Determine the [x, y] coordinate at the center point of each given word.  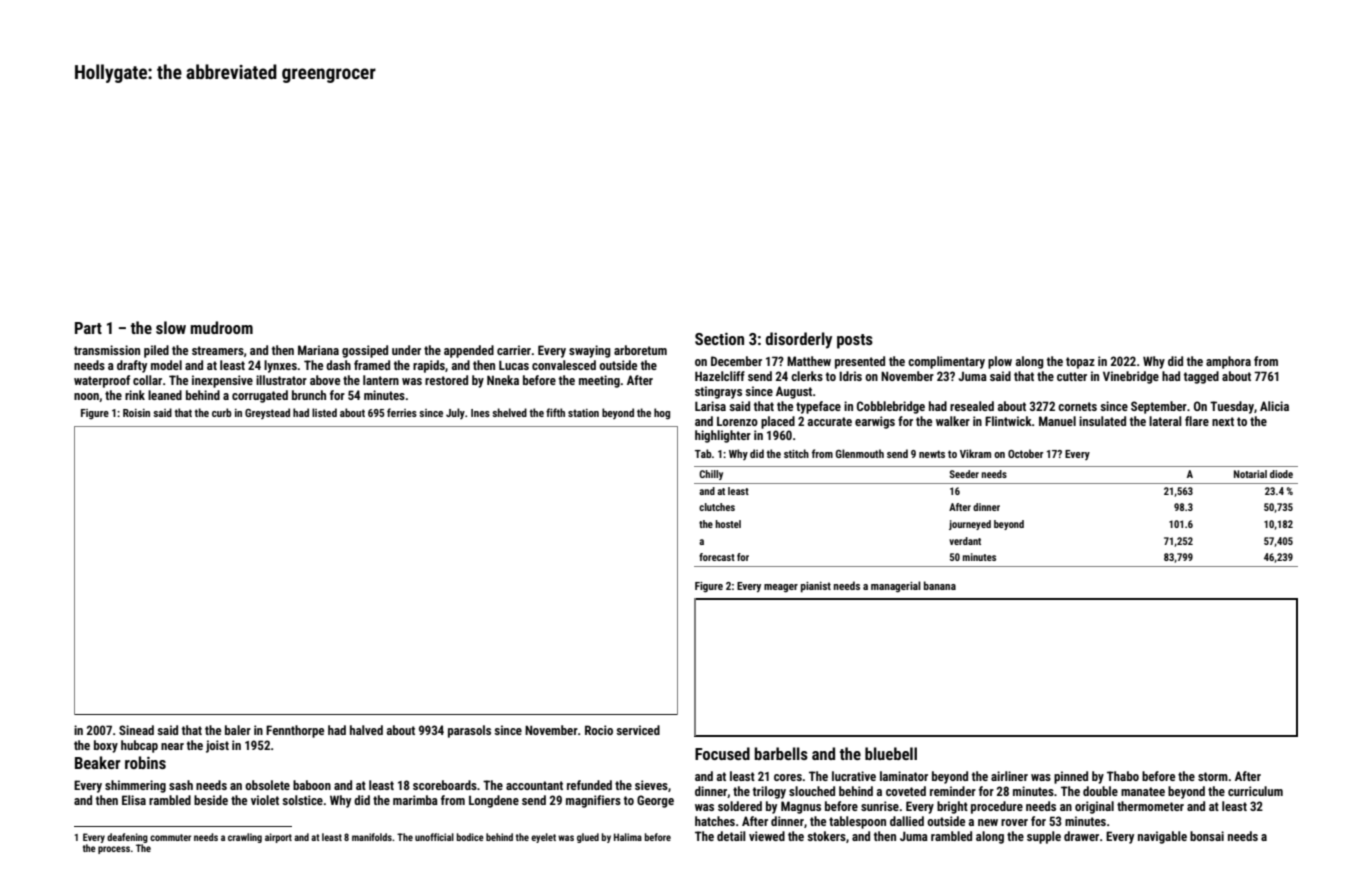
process [114, 850]
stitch [796, 453]
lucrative [854, 776]
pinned [1071, 777]
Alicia [1274, 406]
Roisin [136, 413]
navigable [1162, 837]
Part [88, 328]
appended [469, 351]
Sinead [136, 730]
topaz [1080, 363]
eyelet [543, 838]
